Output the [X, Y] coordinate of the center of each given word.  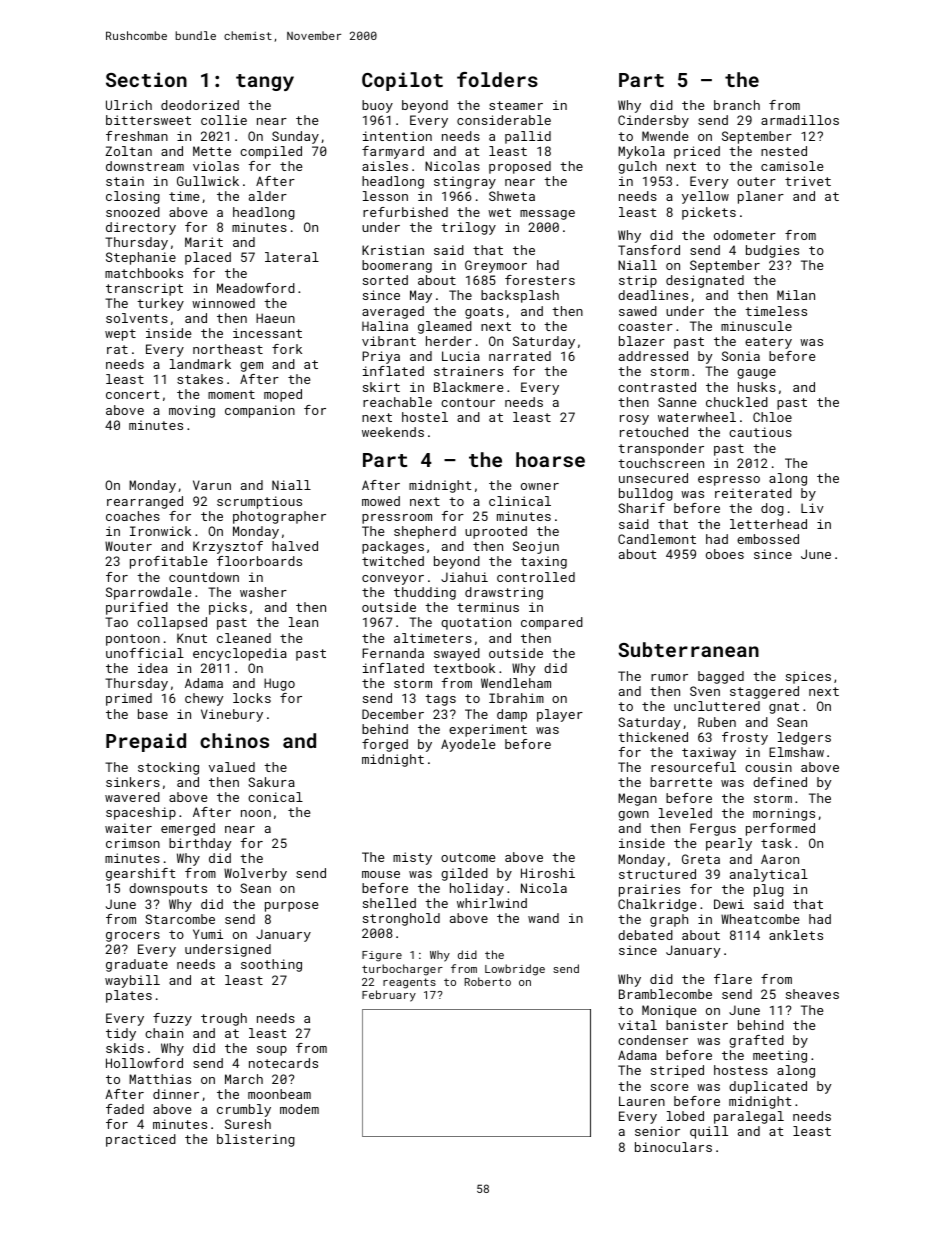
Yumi [208, 934]
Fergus [713, 829]
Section [146, 79]
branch [737, 105]
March [244, 1079]
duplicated [768, 1087]
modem [299, 1109]
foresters [540, 280]
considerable [504, 120]
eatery [768, 343]
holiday [477, 889]
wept [120, 335]
